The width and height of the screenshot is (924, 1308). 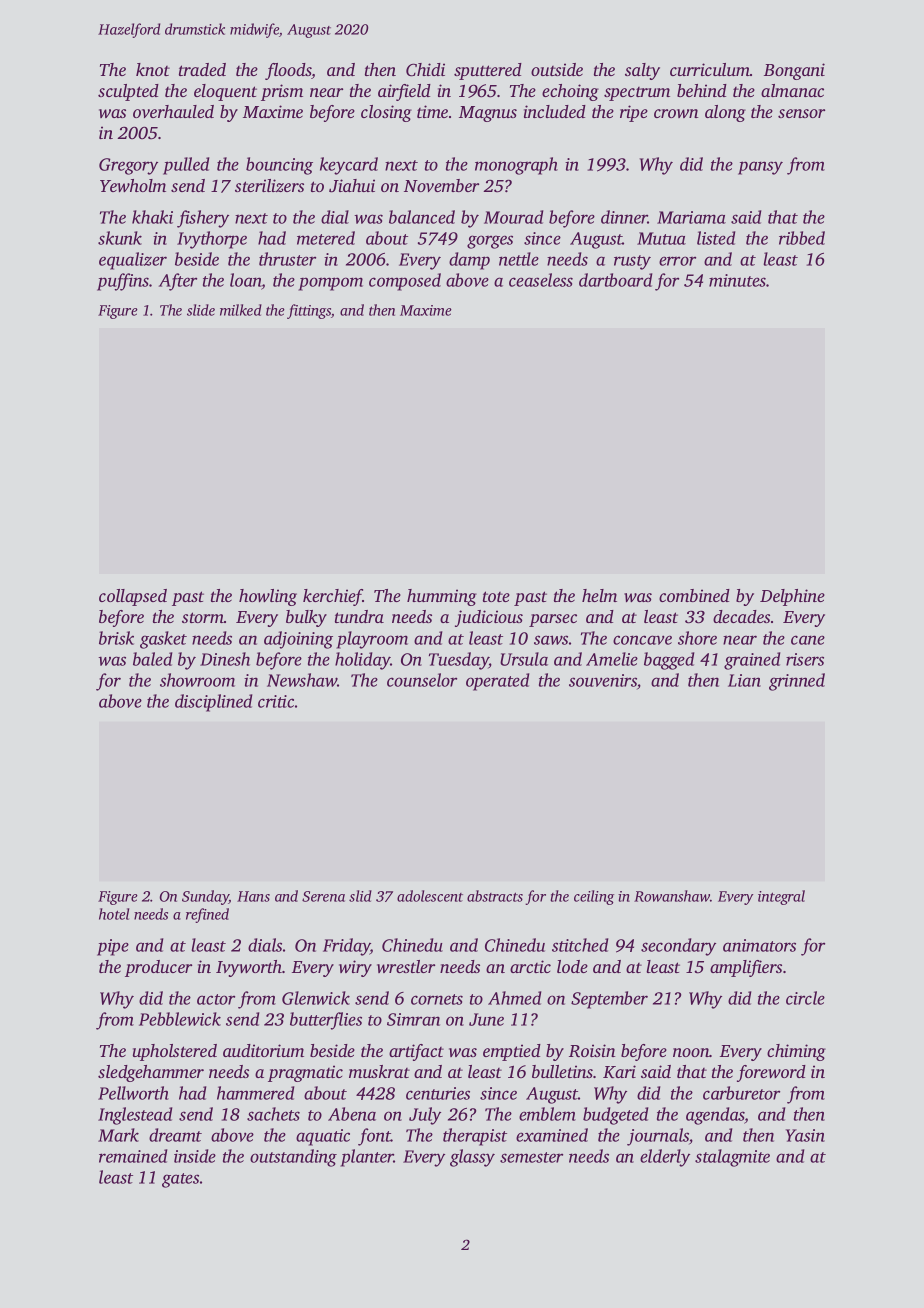 I want to click on Delphine, so click(x=792, y=597).
